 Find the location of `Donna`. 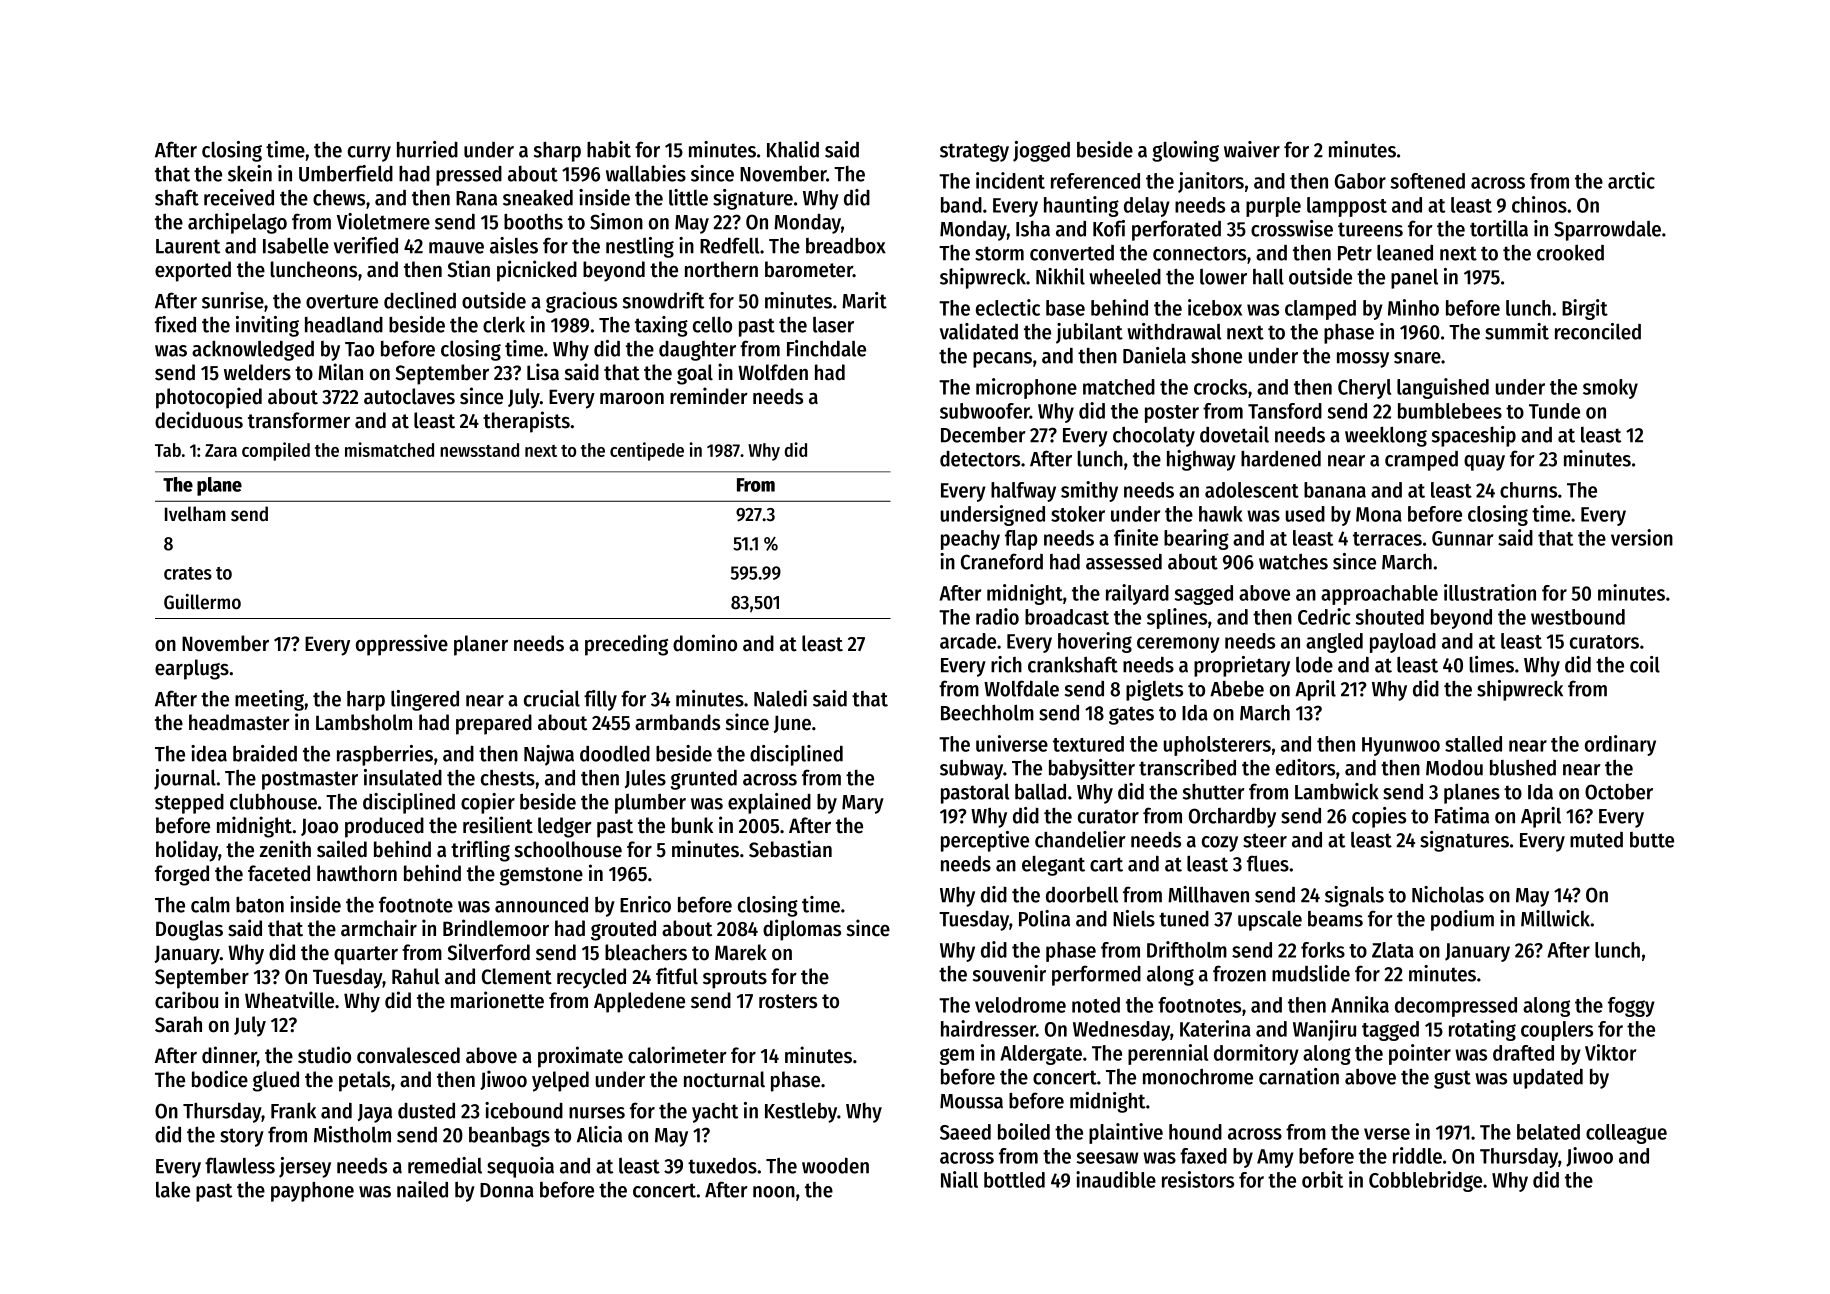

Donna is located at coordinates (507, 1190).
